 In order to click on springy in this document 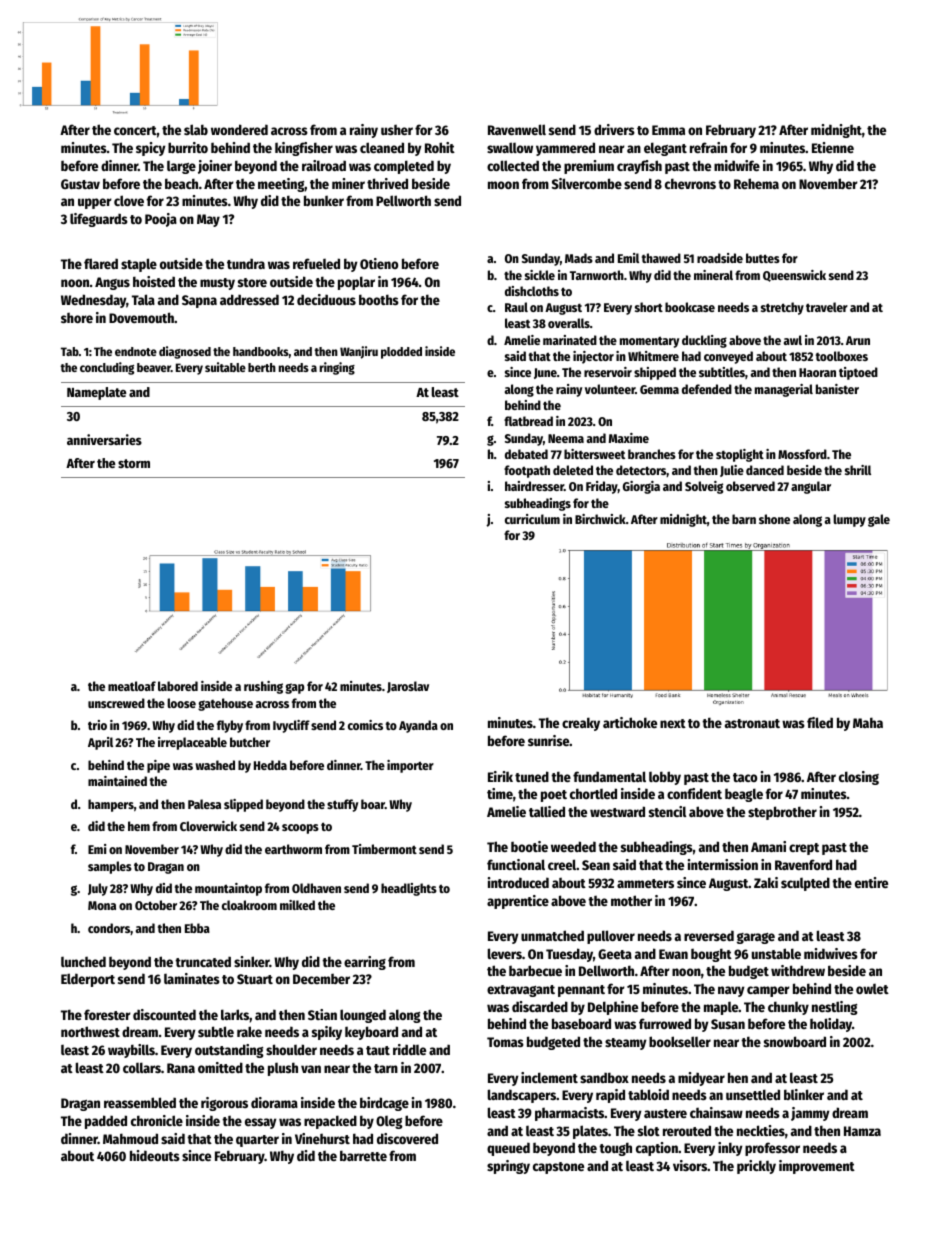, I will do `click(508, 1167)`.
